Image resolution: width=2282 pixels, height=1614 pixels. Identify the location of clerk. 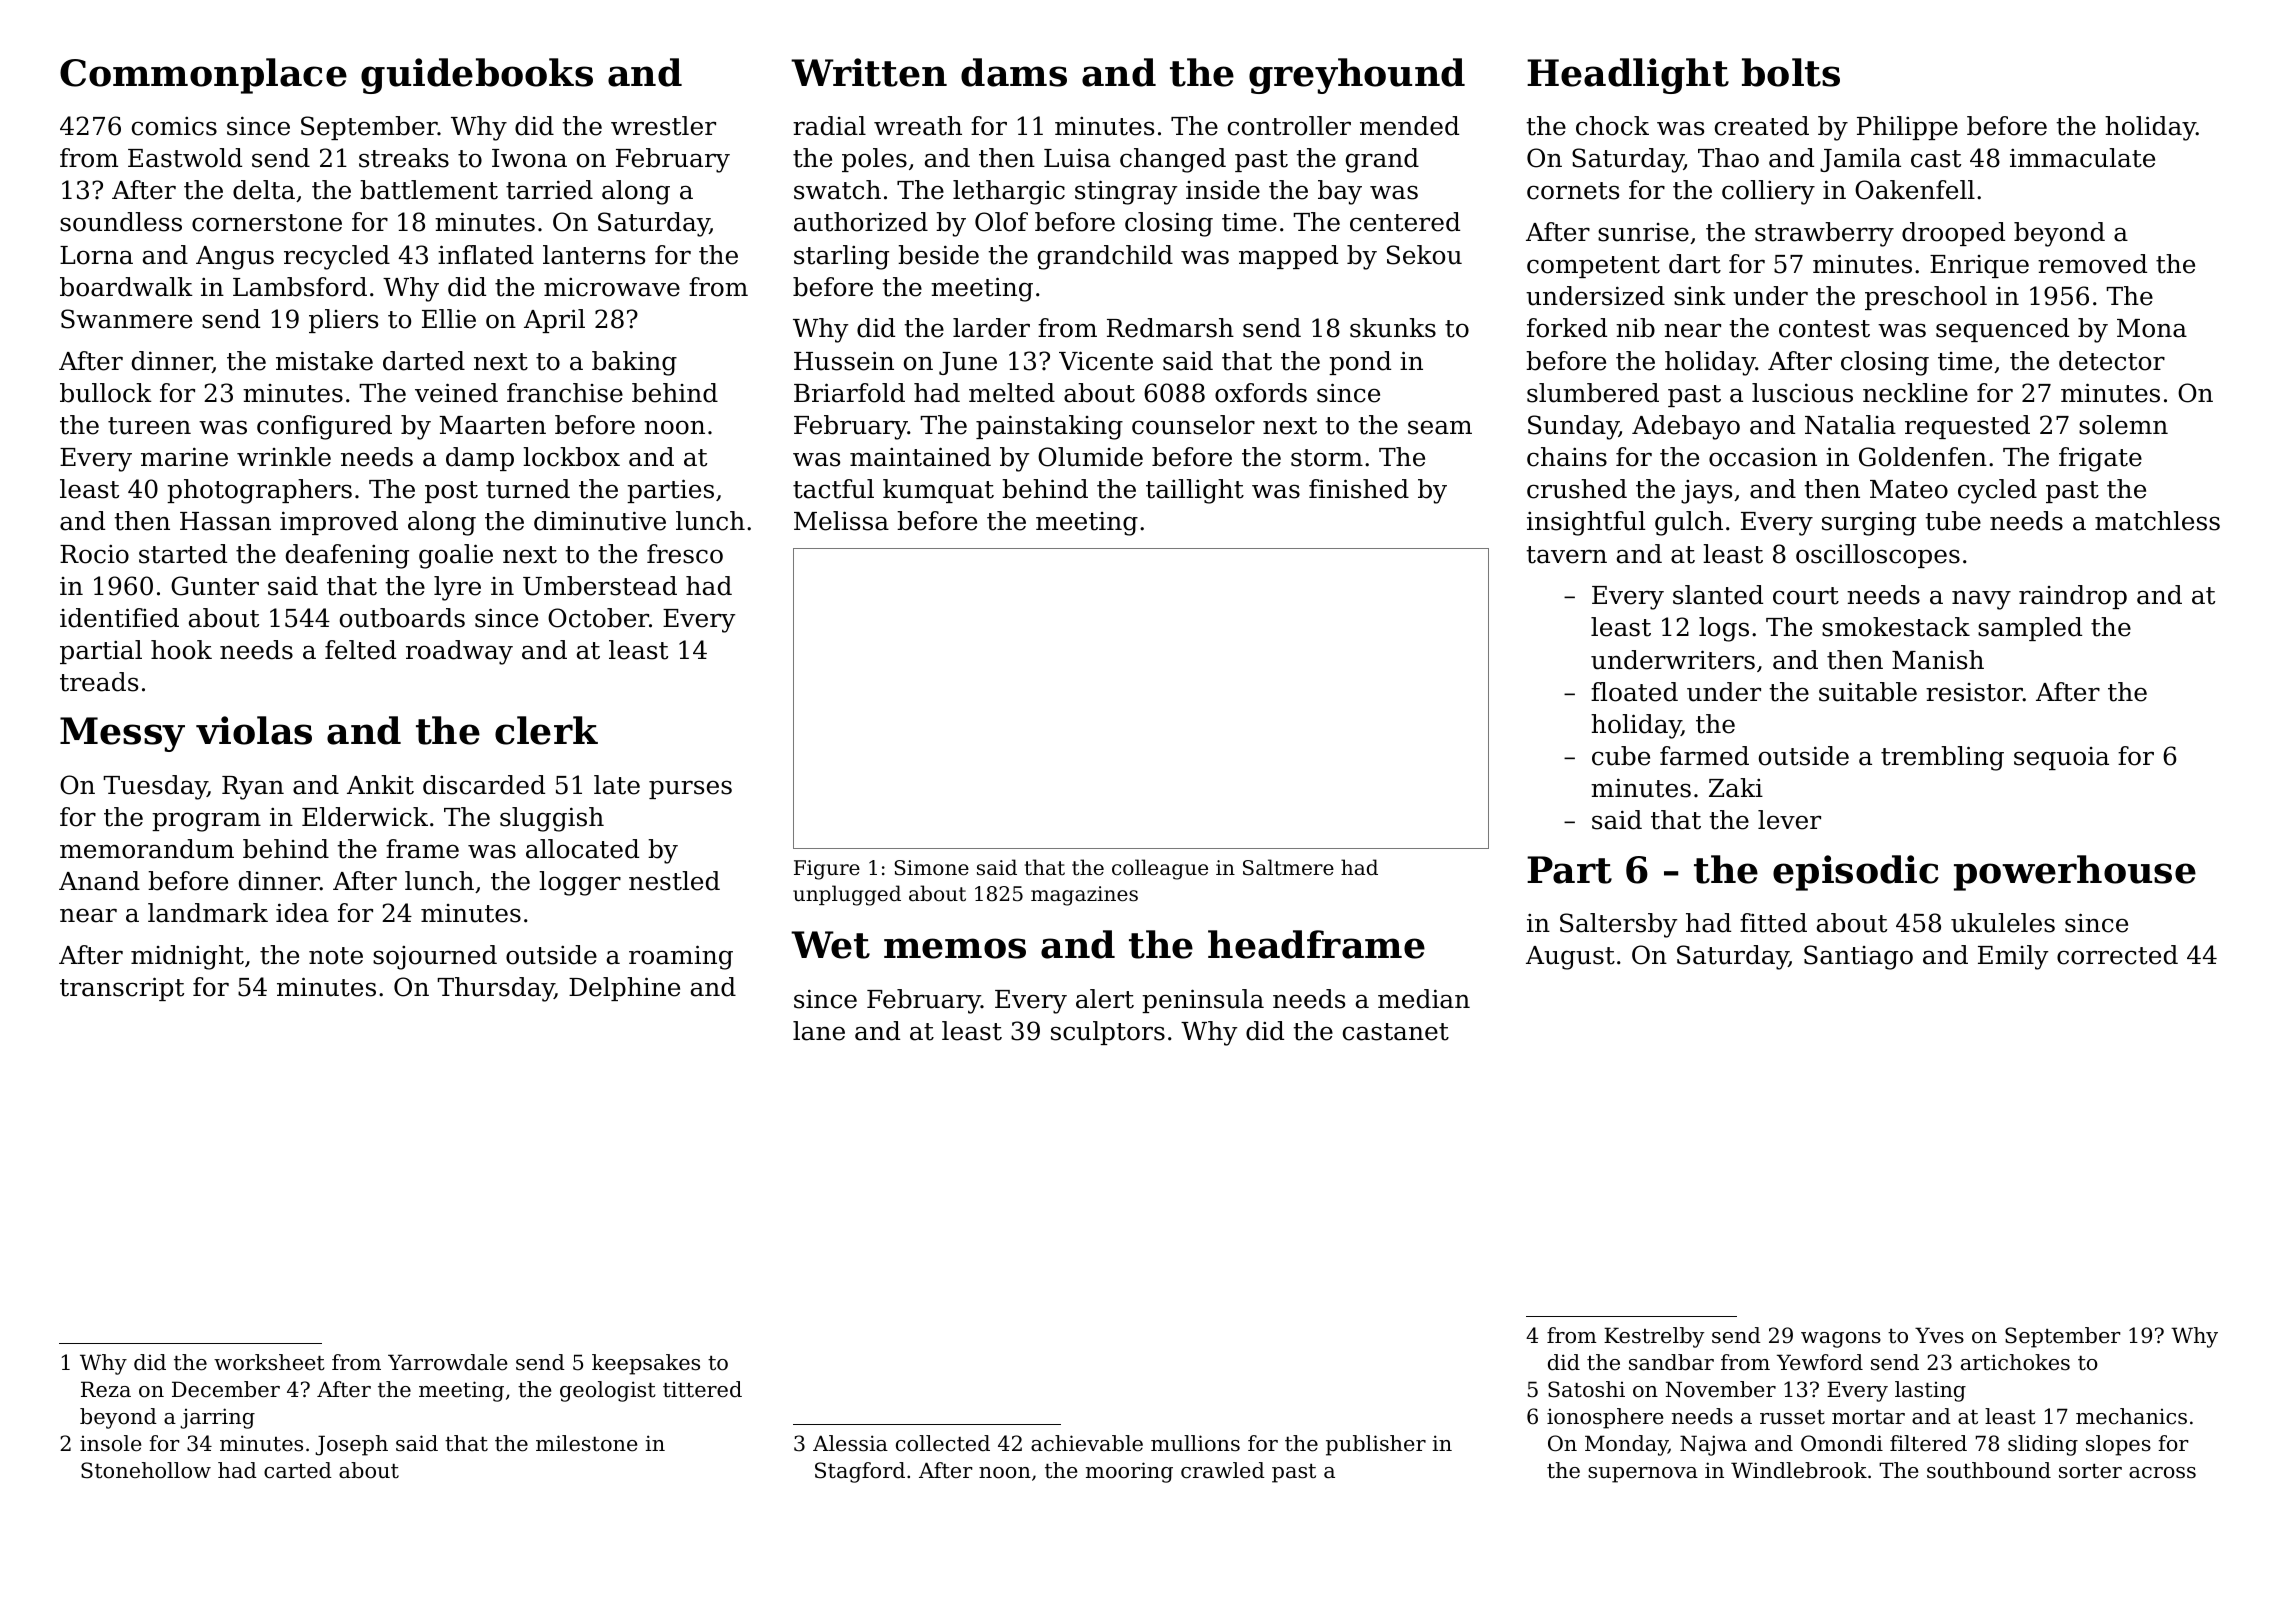
(546, 730).
